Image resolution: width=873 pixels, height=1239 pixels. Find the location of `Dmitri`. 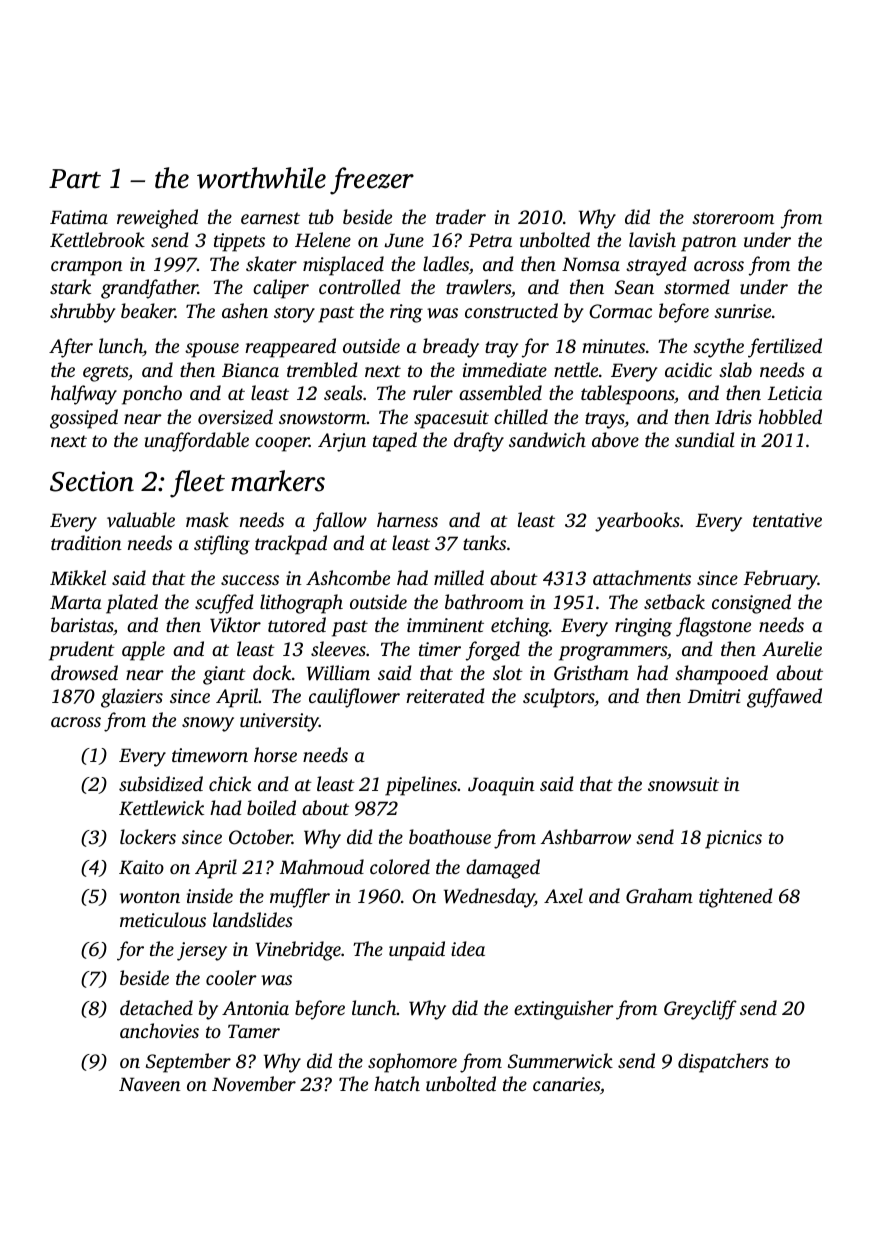

Dmitri is located at coordinates (714, 696).
